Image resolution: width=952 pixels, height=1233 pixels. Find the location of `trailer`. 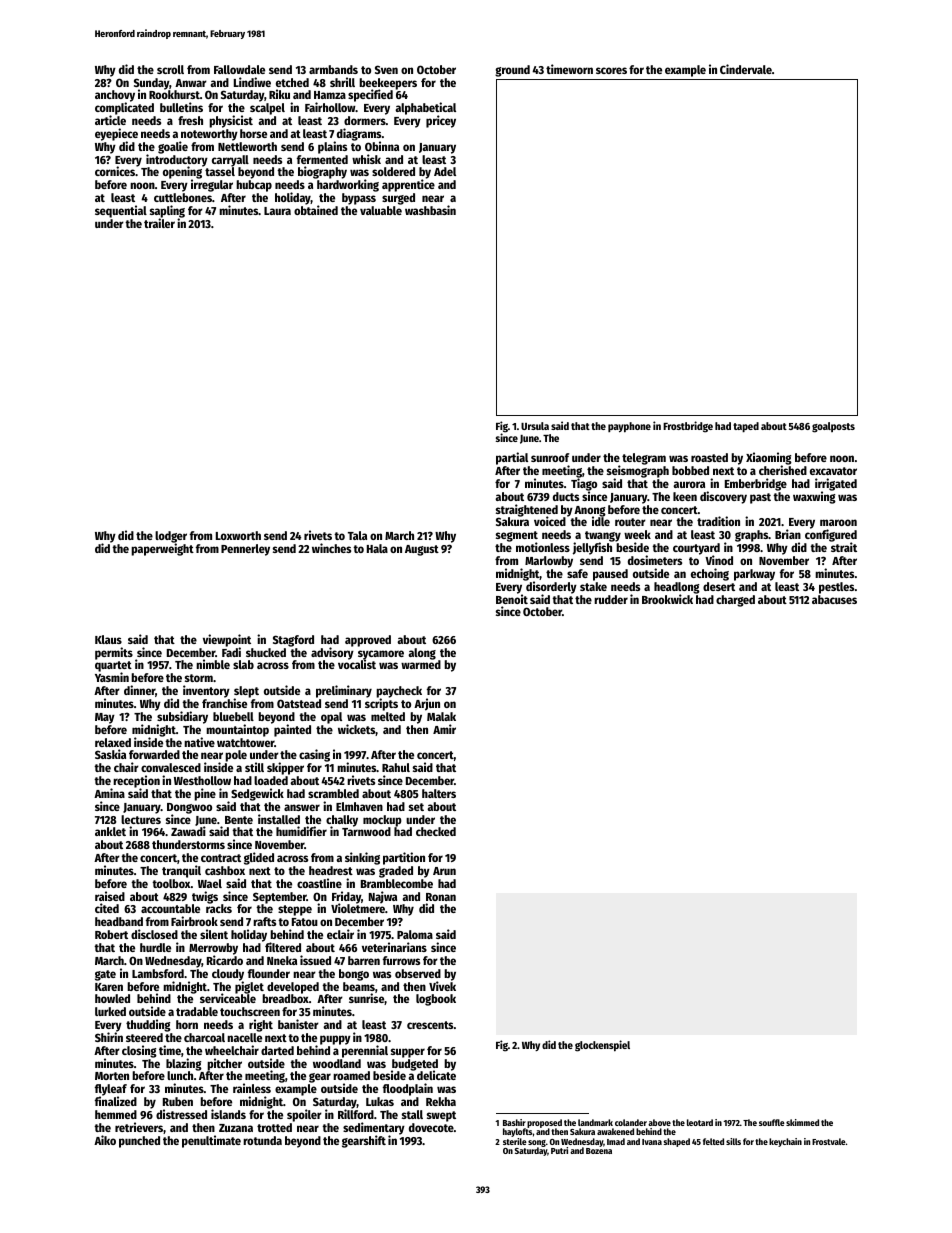

trailer is located at coordinates (159, 223).
